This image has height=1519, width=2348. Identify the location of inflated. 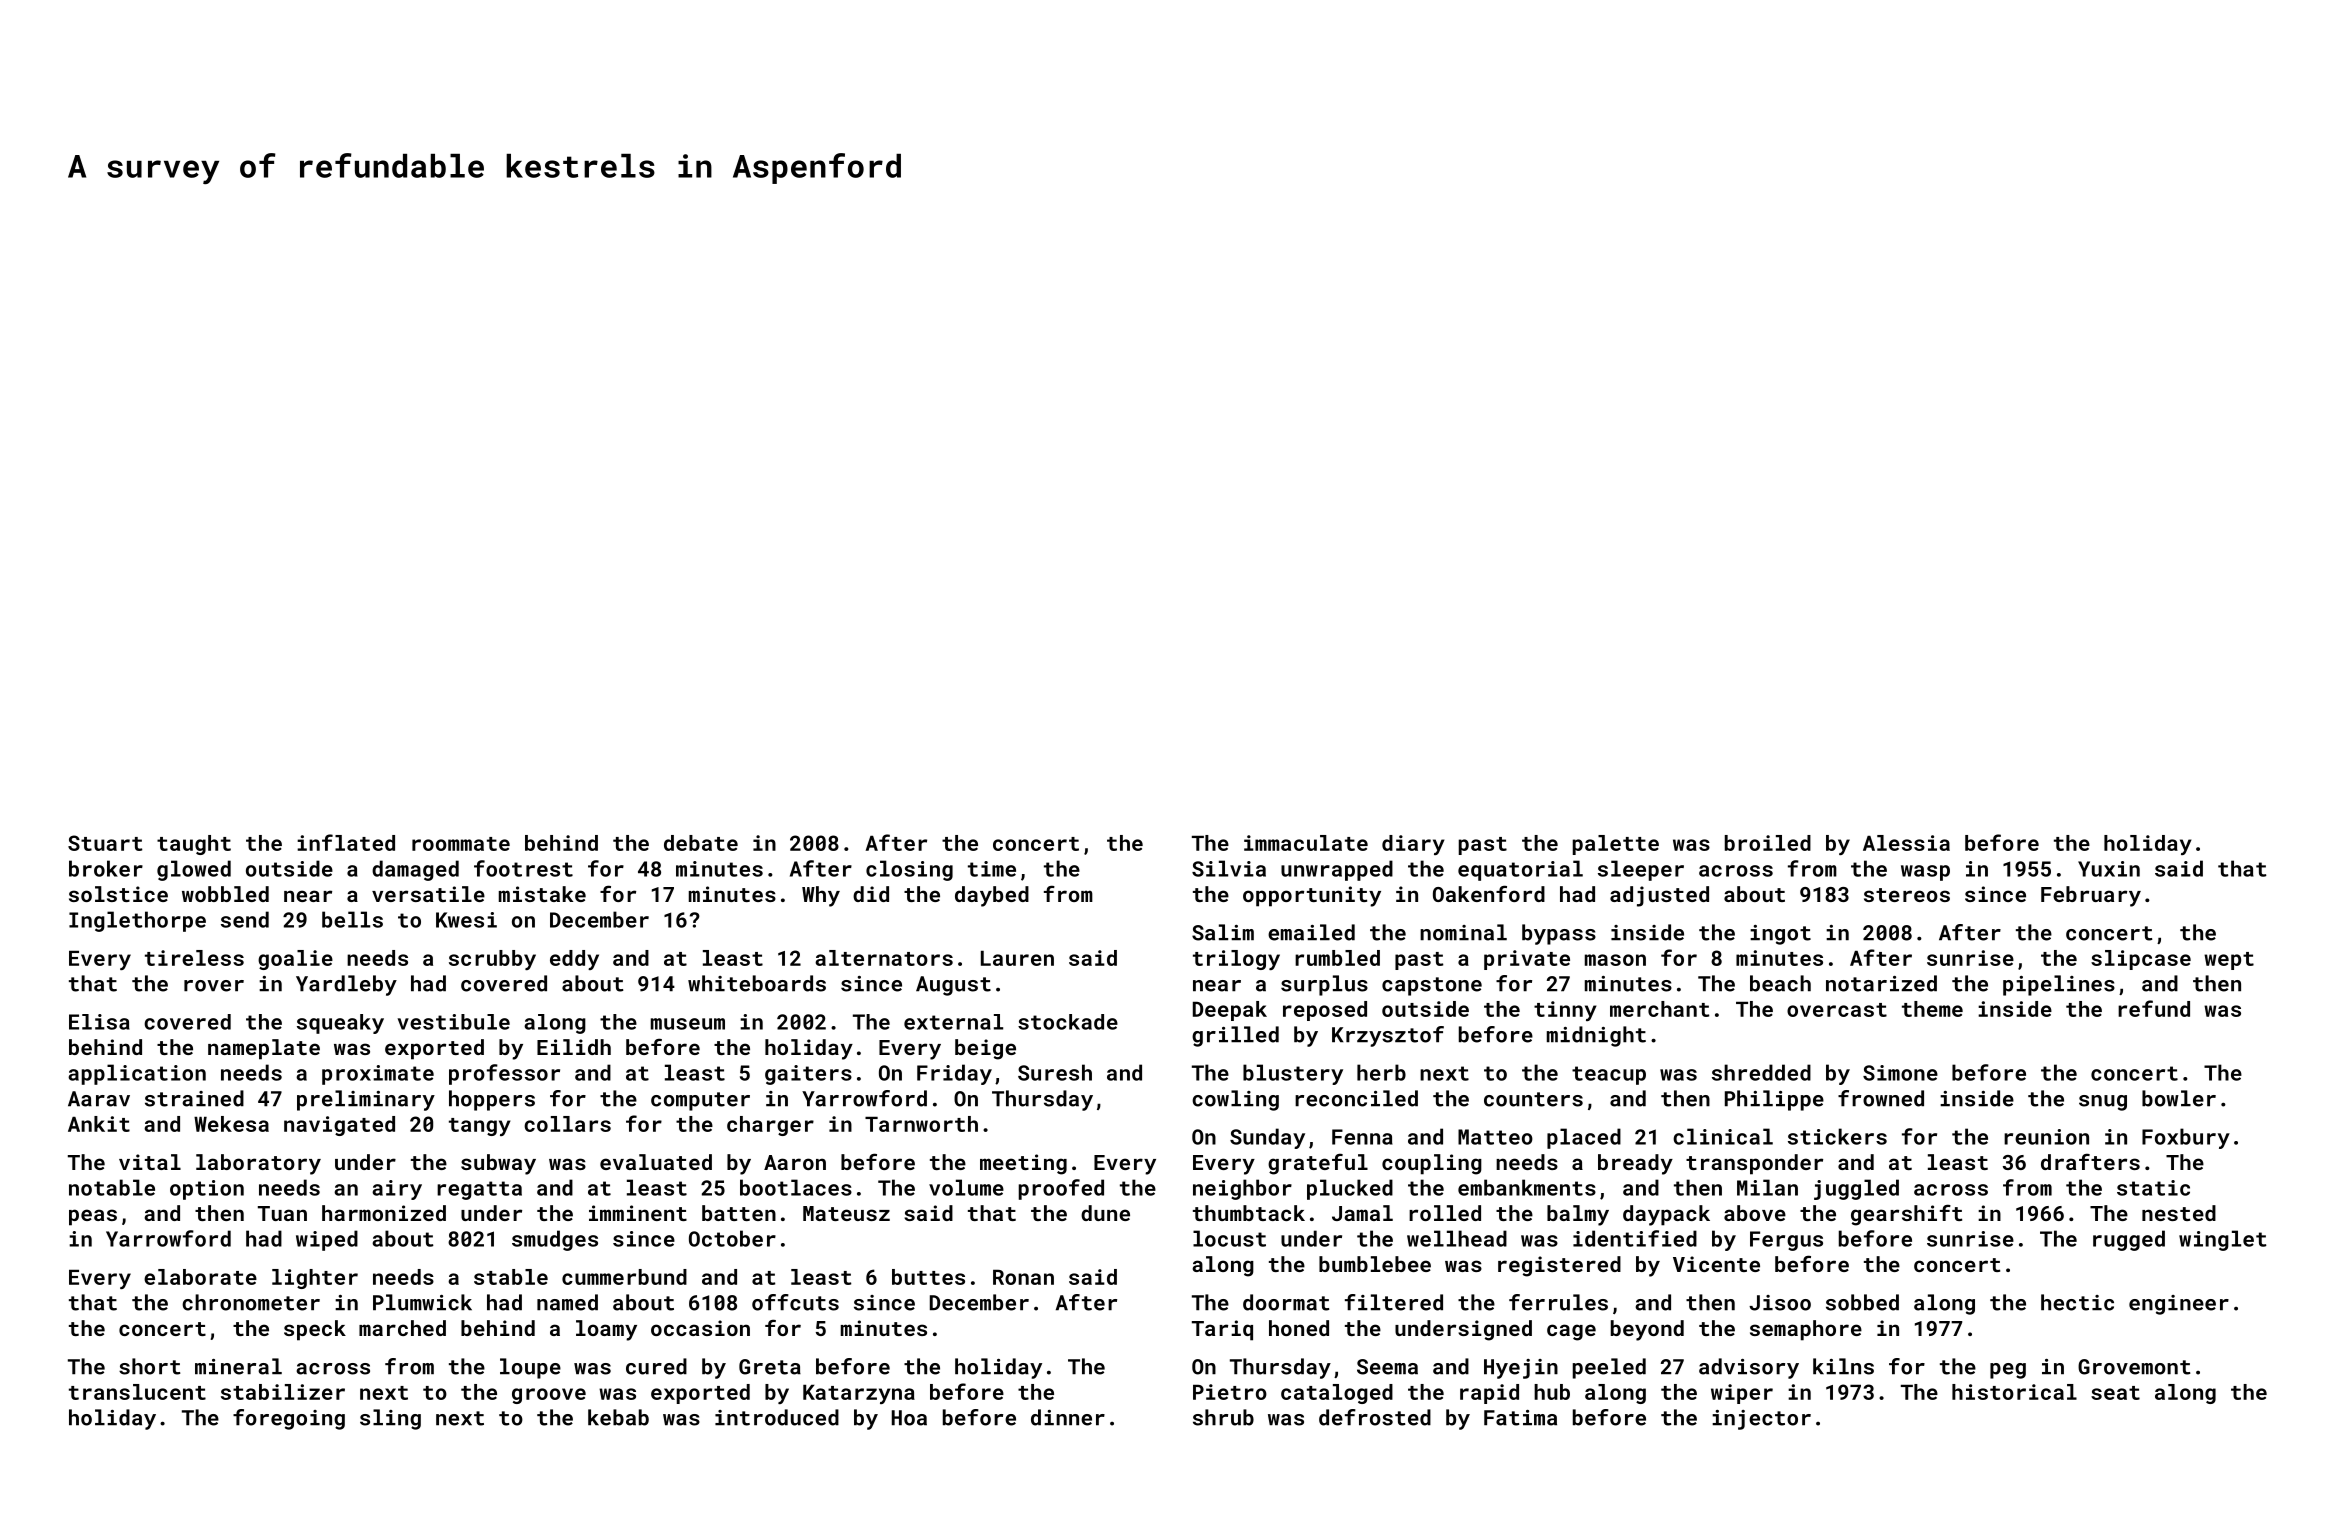
(346, 842).
